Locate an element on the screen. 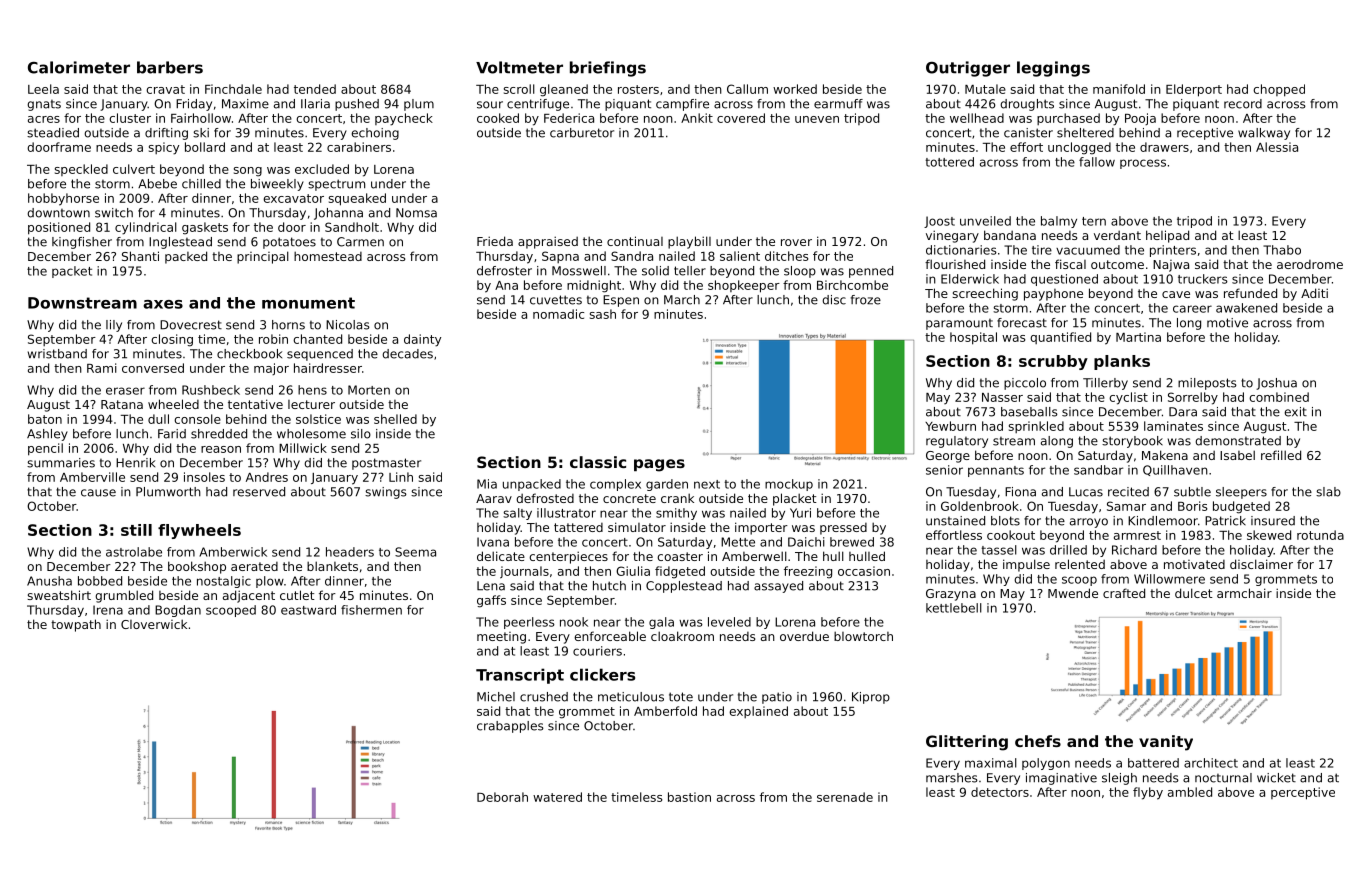 This screenshot has height=887, width=1372. briefings is located at coordinates (608, 69).
